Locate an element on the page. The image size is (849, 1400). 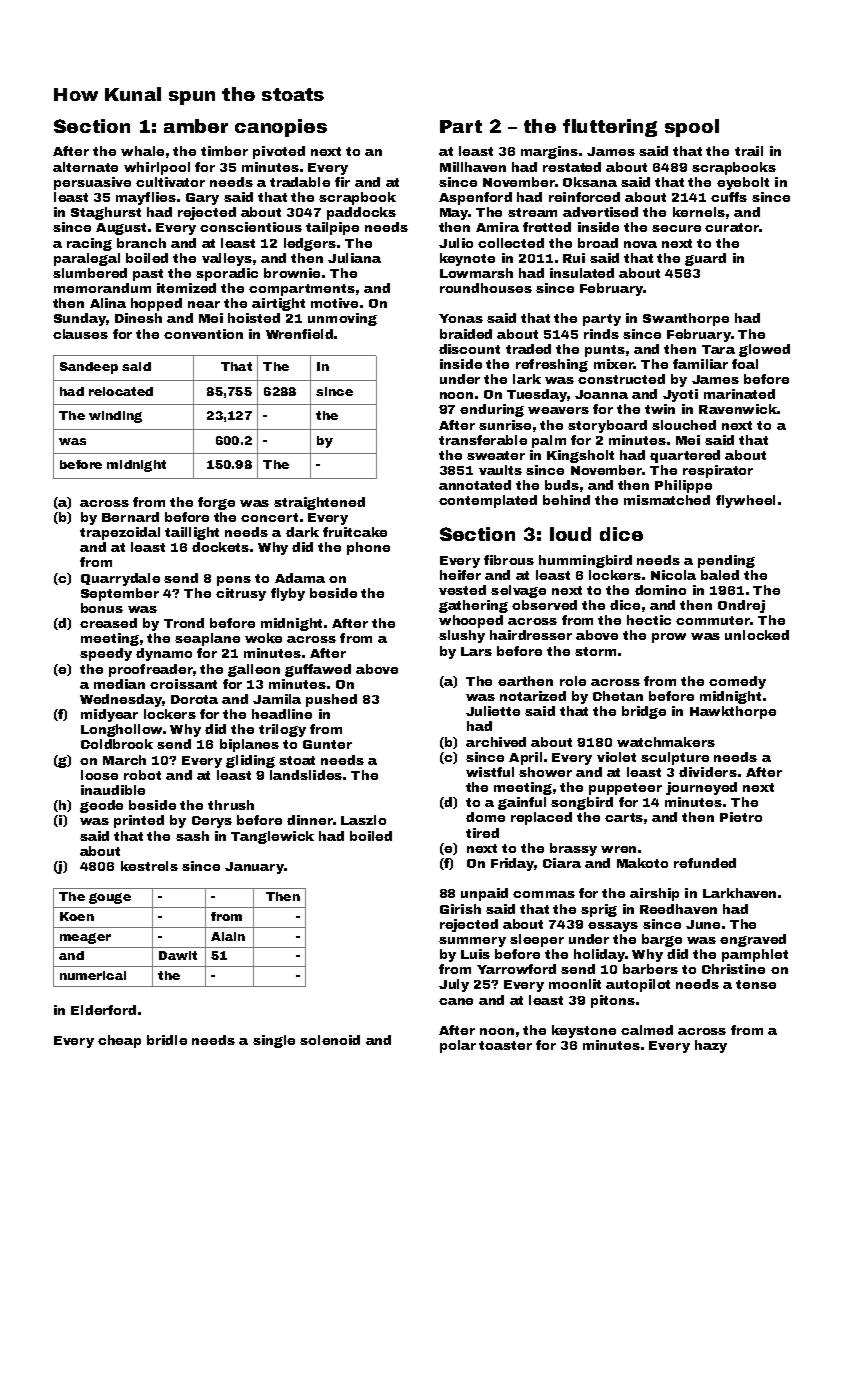
Philippe is located at coordinates (683, 486).
